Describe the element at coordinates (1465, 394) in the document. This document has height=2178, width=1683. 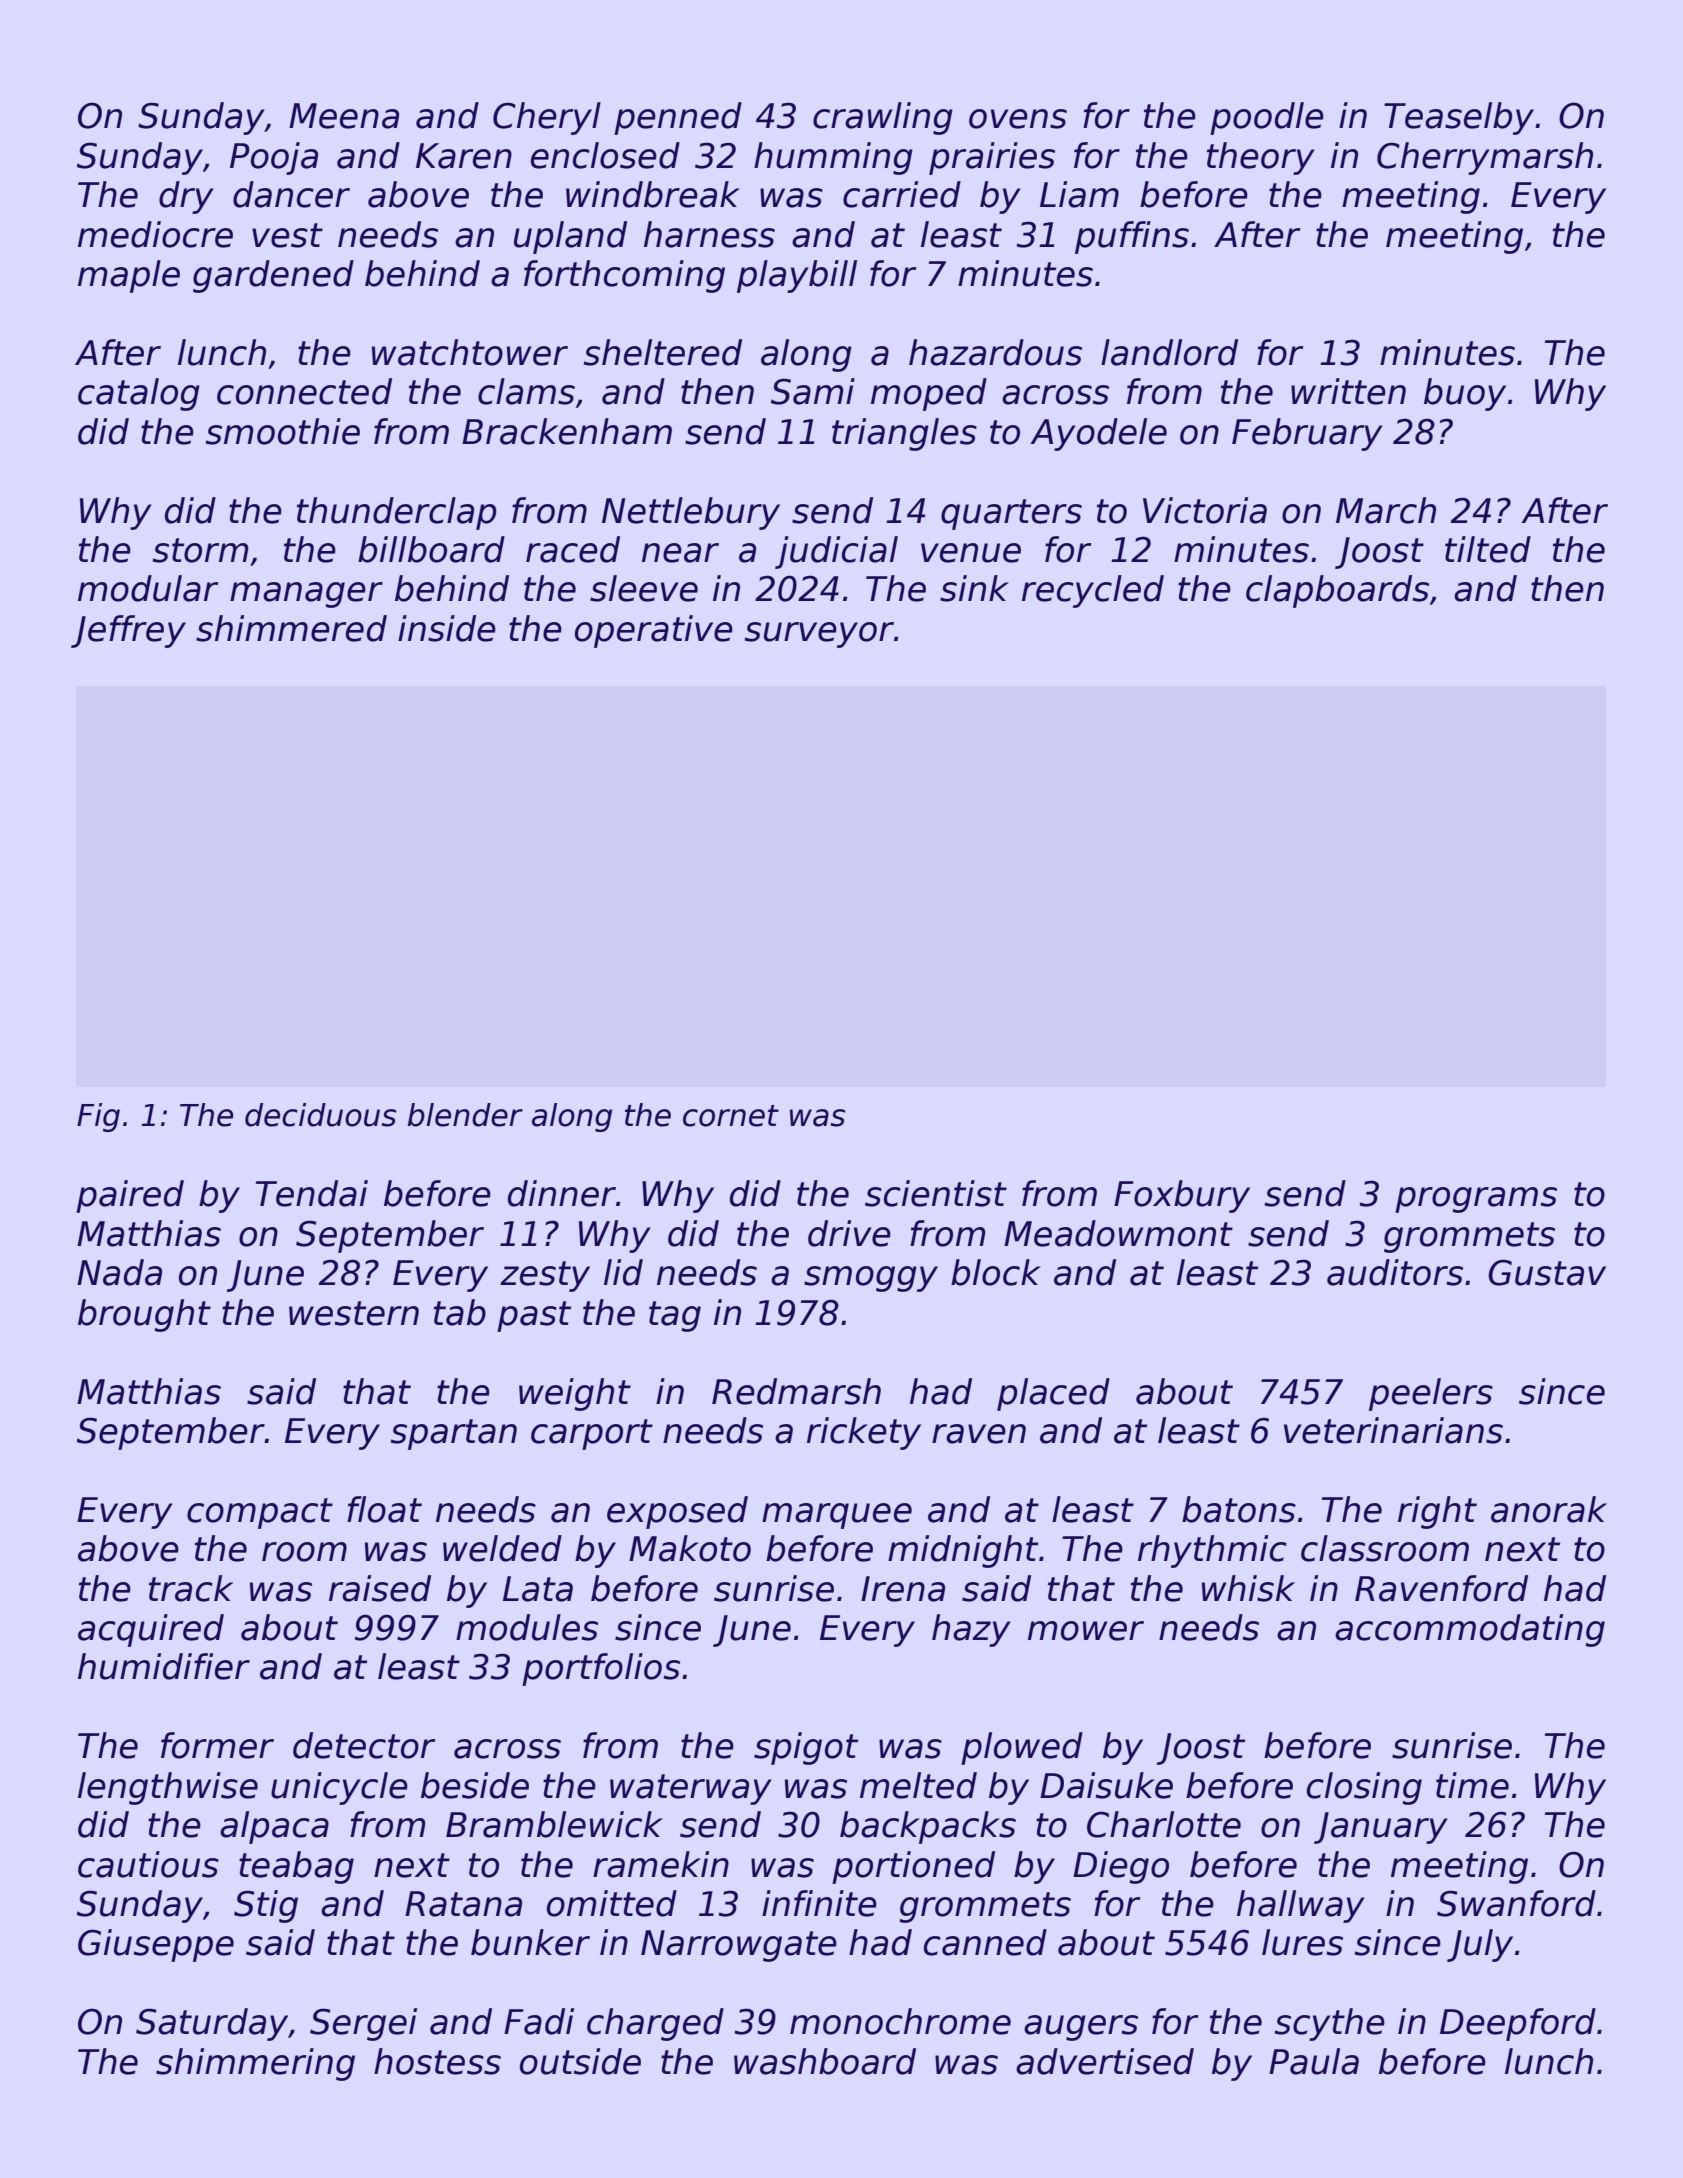
I see `buoy` at that location.
